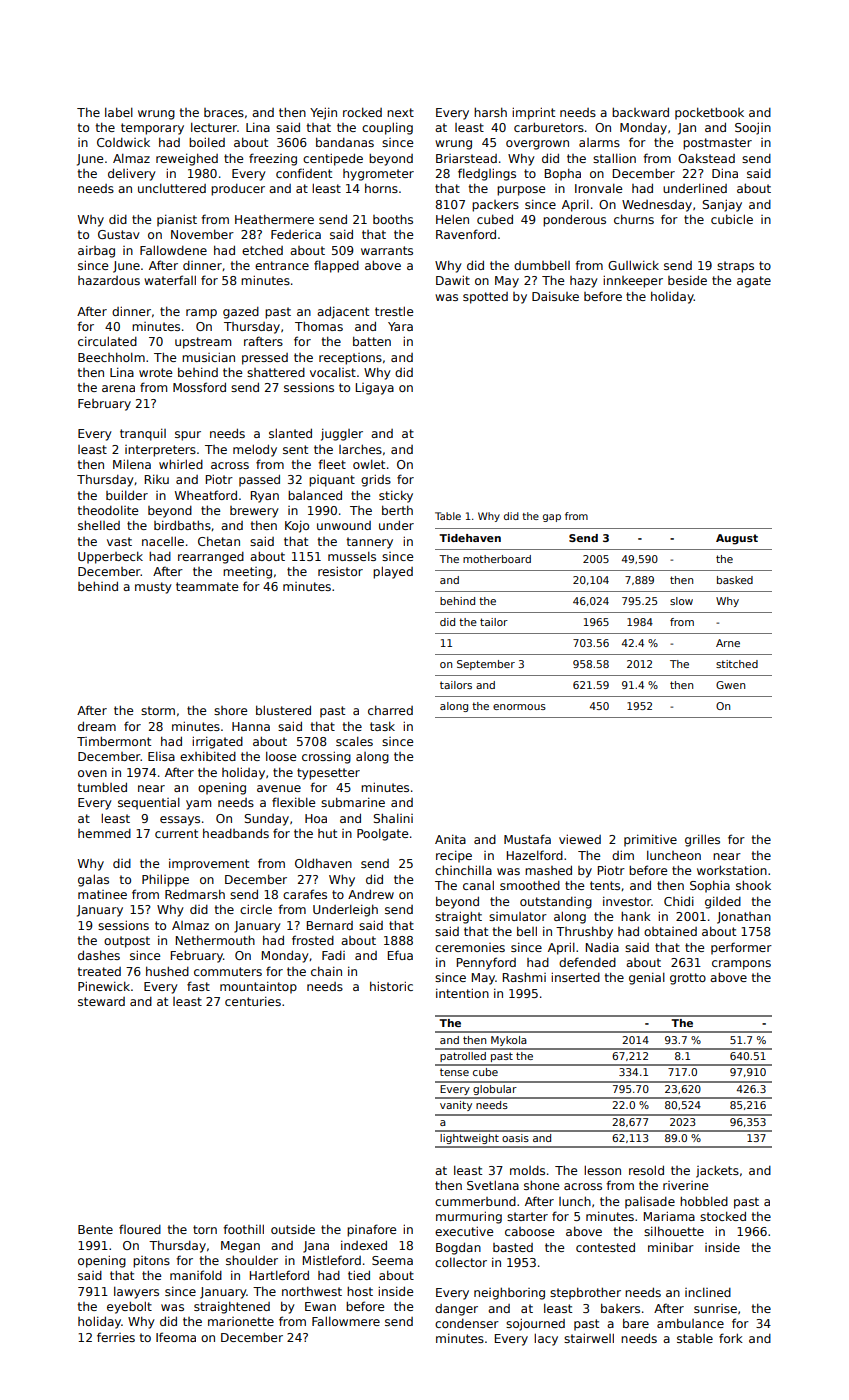  What do you see at coordinates (262, 250) in the screenshot?
I see `etched` at bounding box center [262, 250].
